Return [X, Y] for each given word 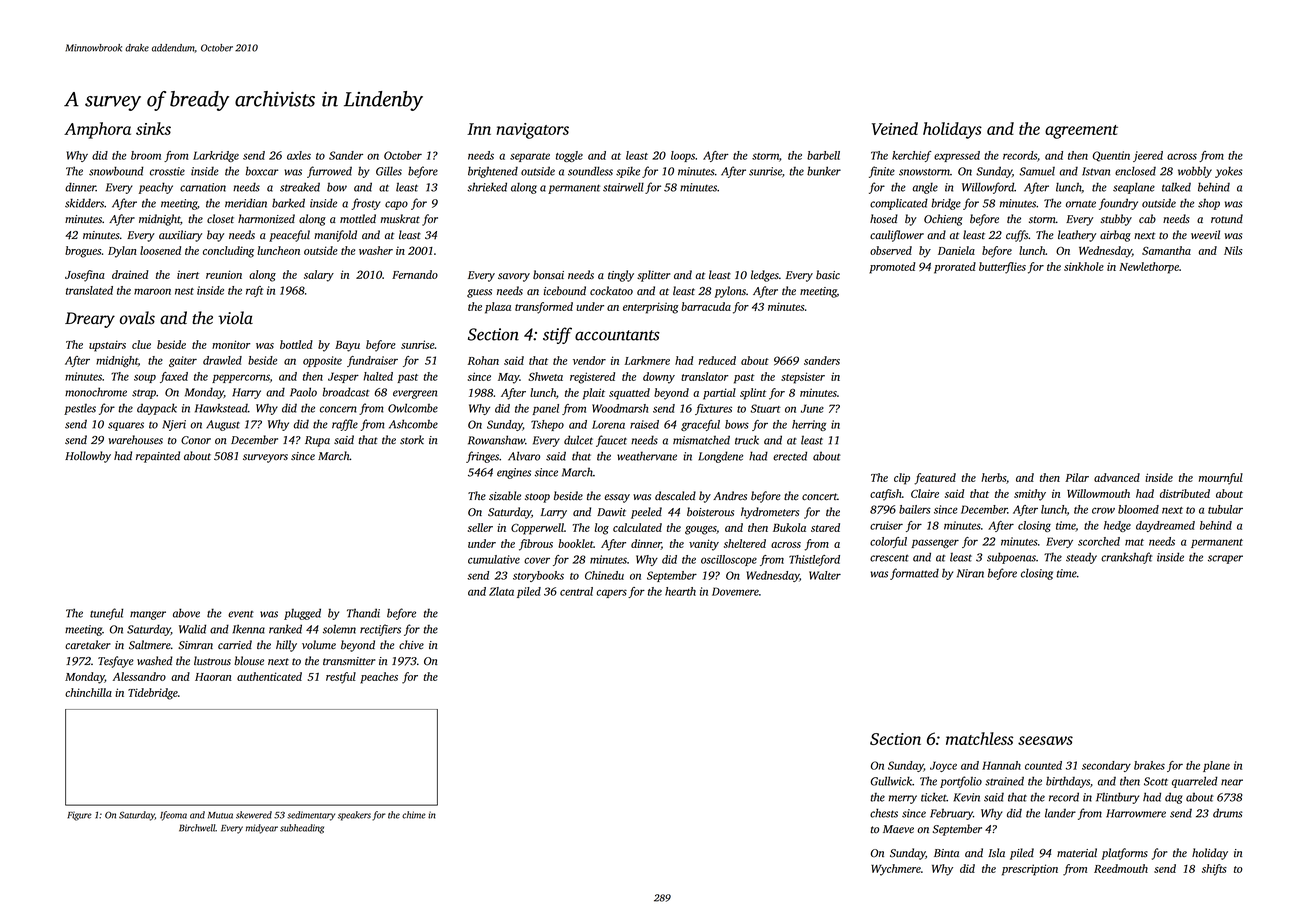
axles [299, 155]
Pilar [1077, 477]
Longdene [720, 457]
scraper [1225, 559]
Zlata [501, 591]
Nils [1233, 250]
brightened [493, 172]
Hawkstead [221, 408]
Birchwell [197, 828]
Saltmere [150, 645]
